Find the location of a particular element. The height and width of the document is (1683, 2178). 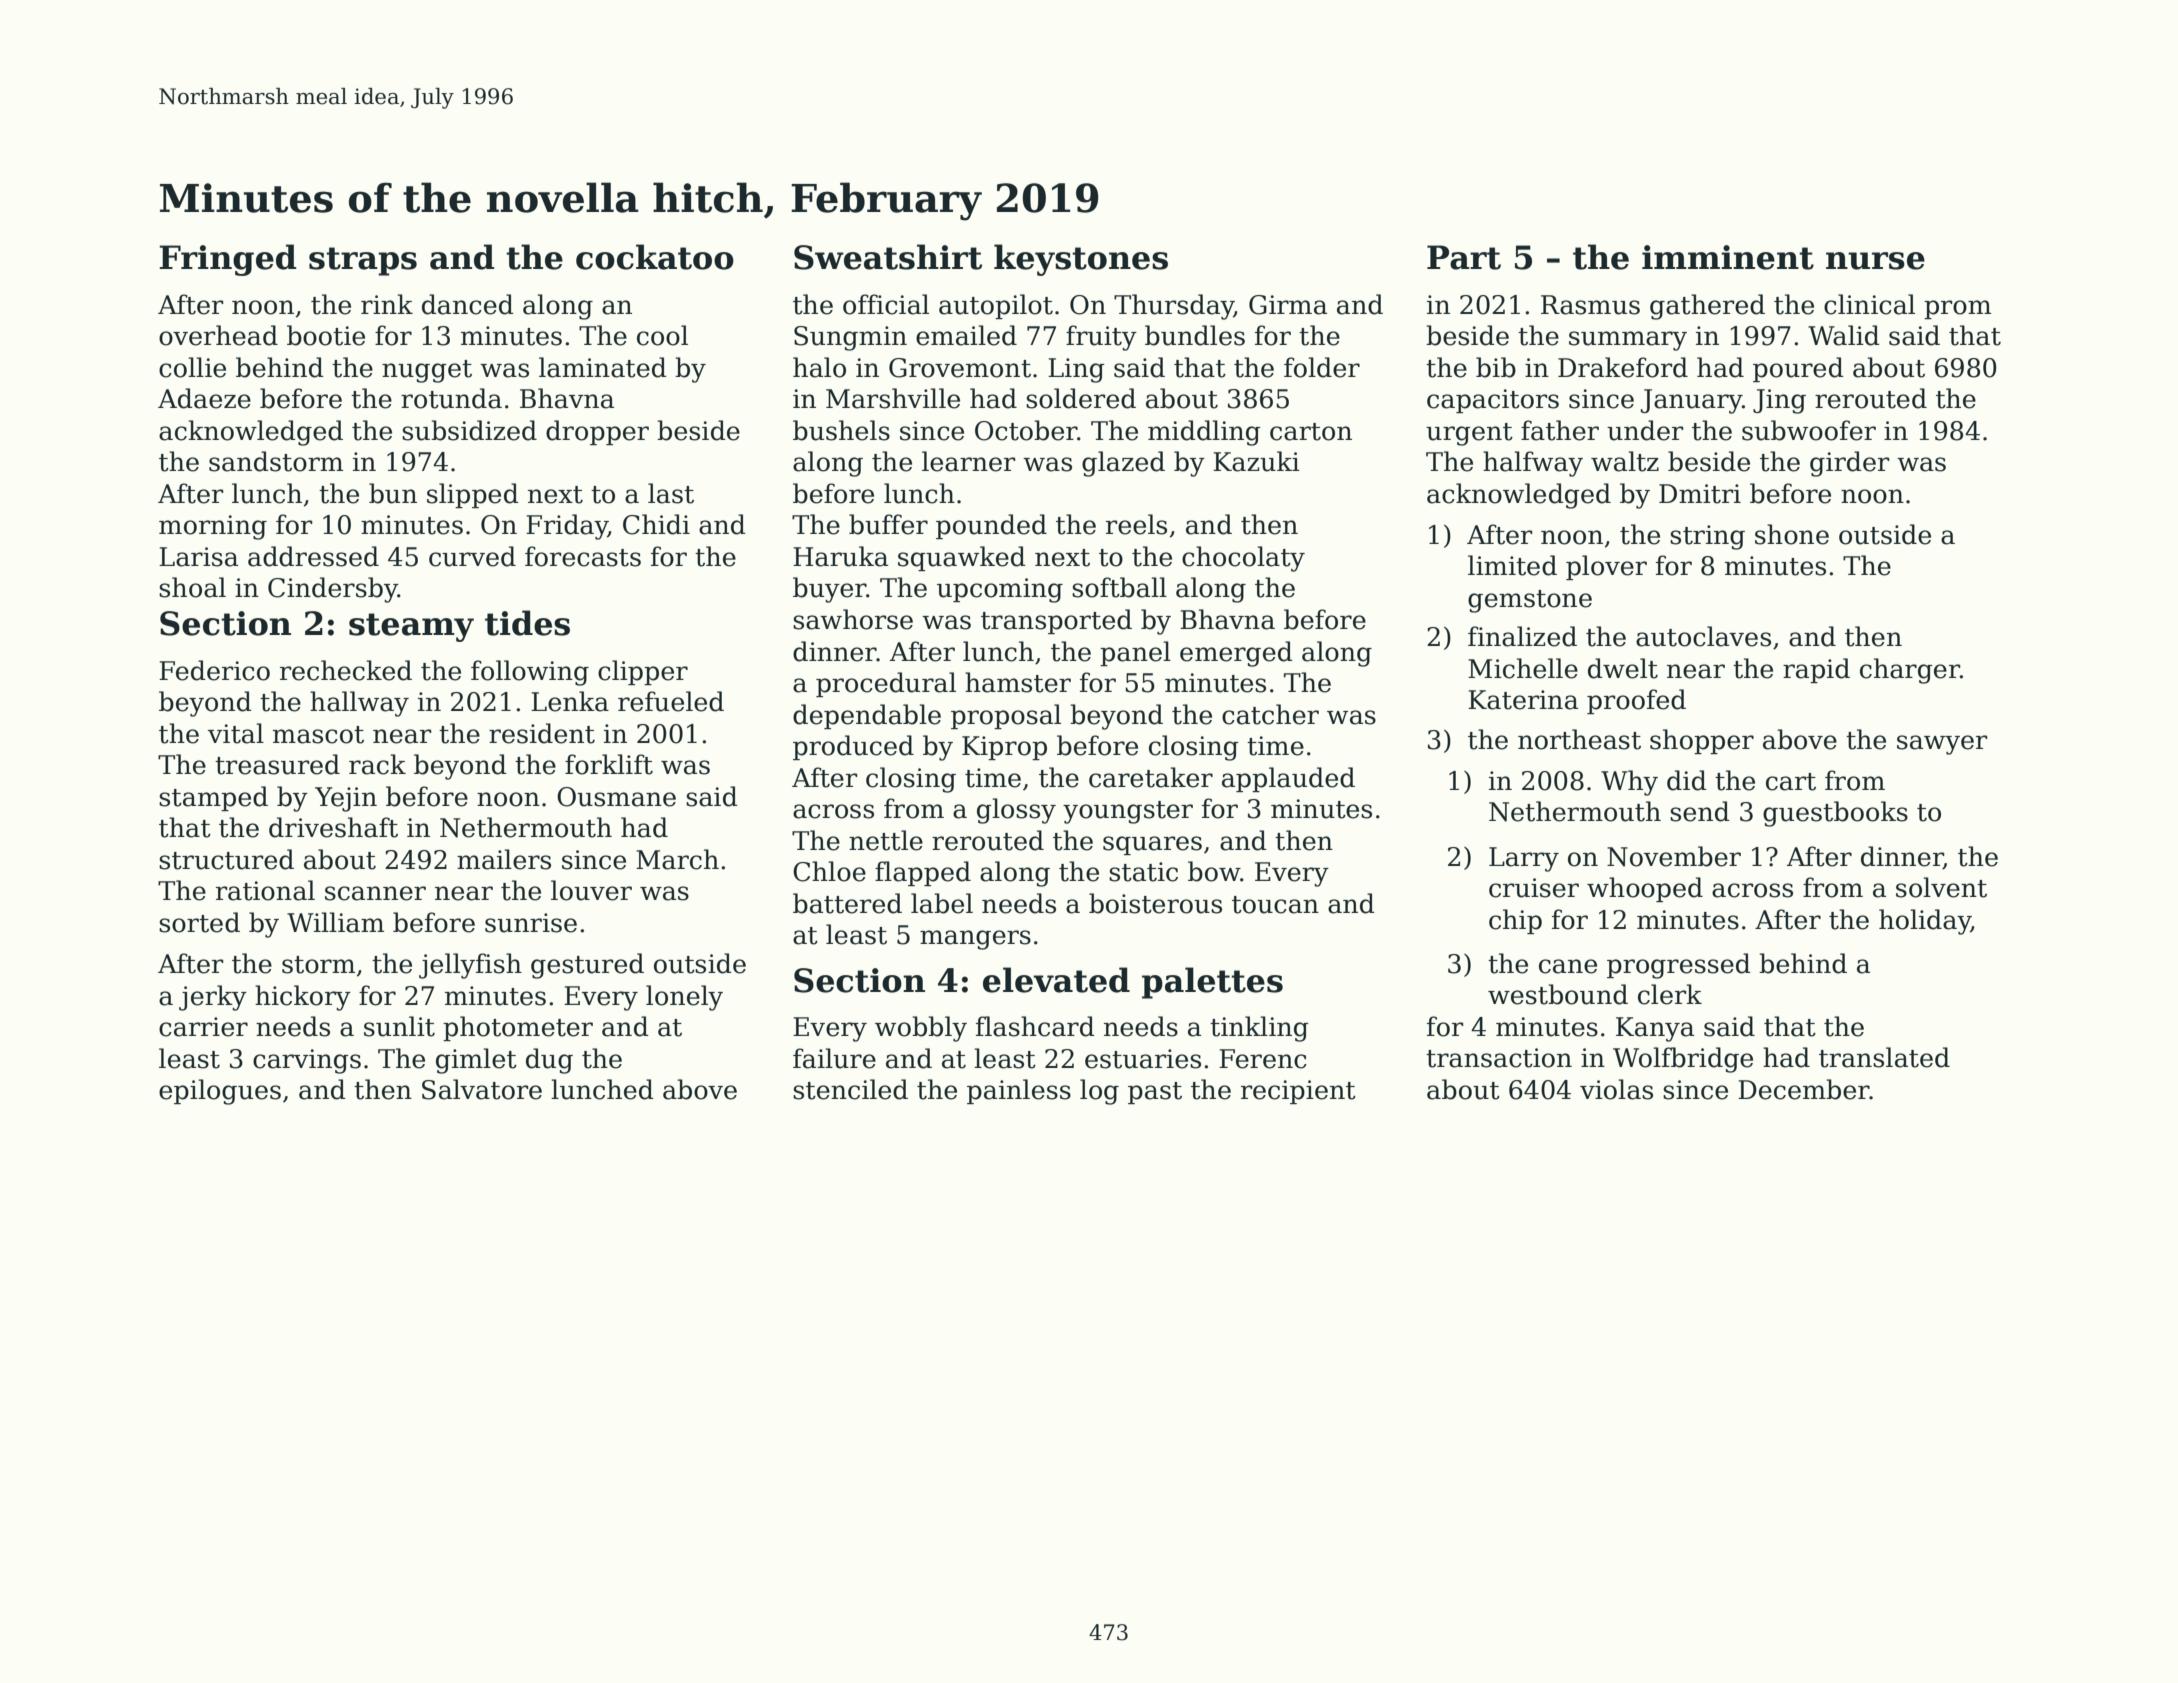

glazed is located at coordinates (1123, 464).
